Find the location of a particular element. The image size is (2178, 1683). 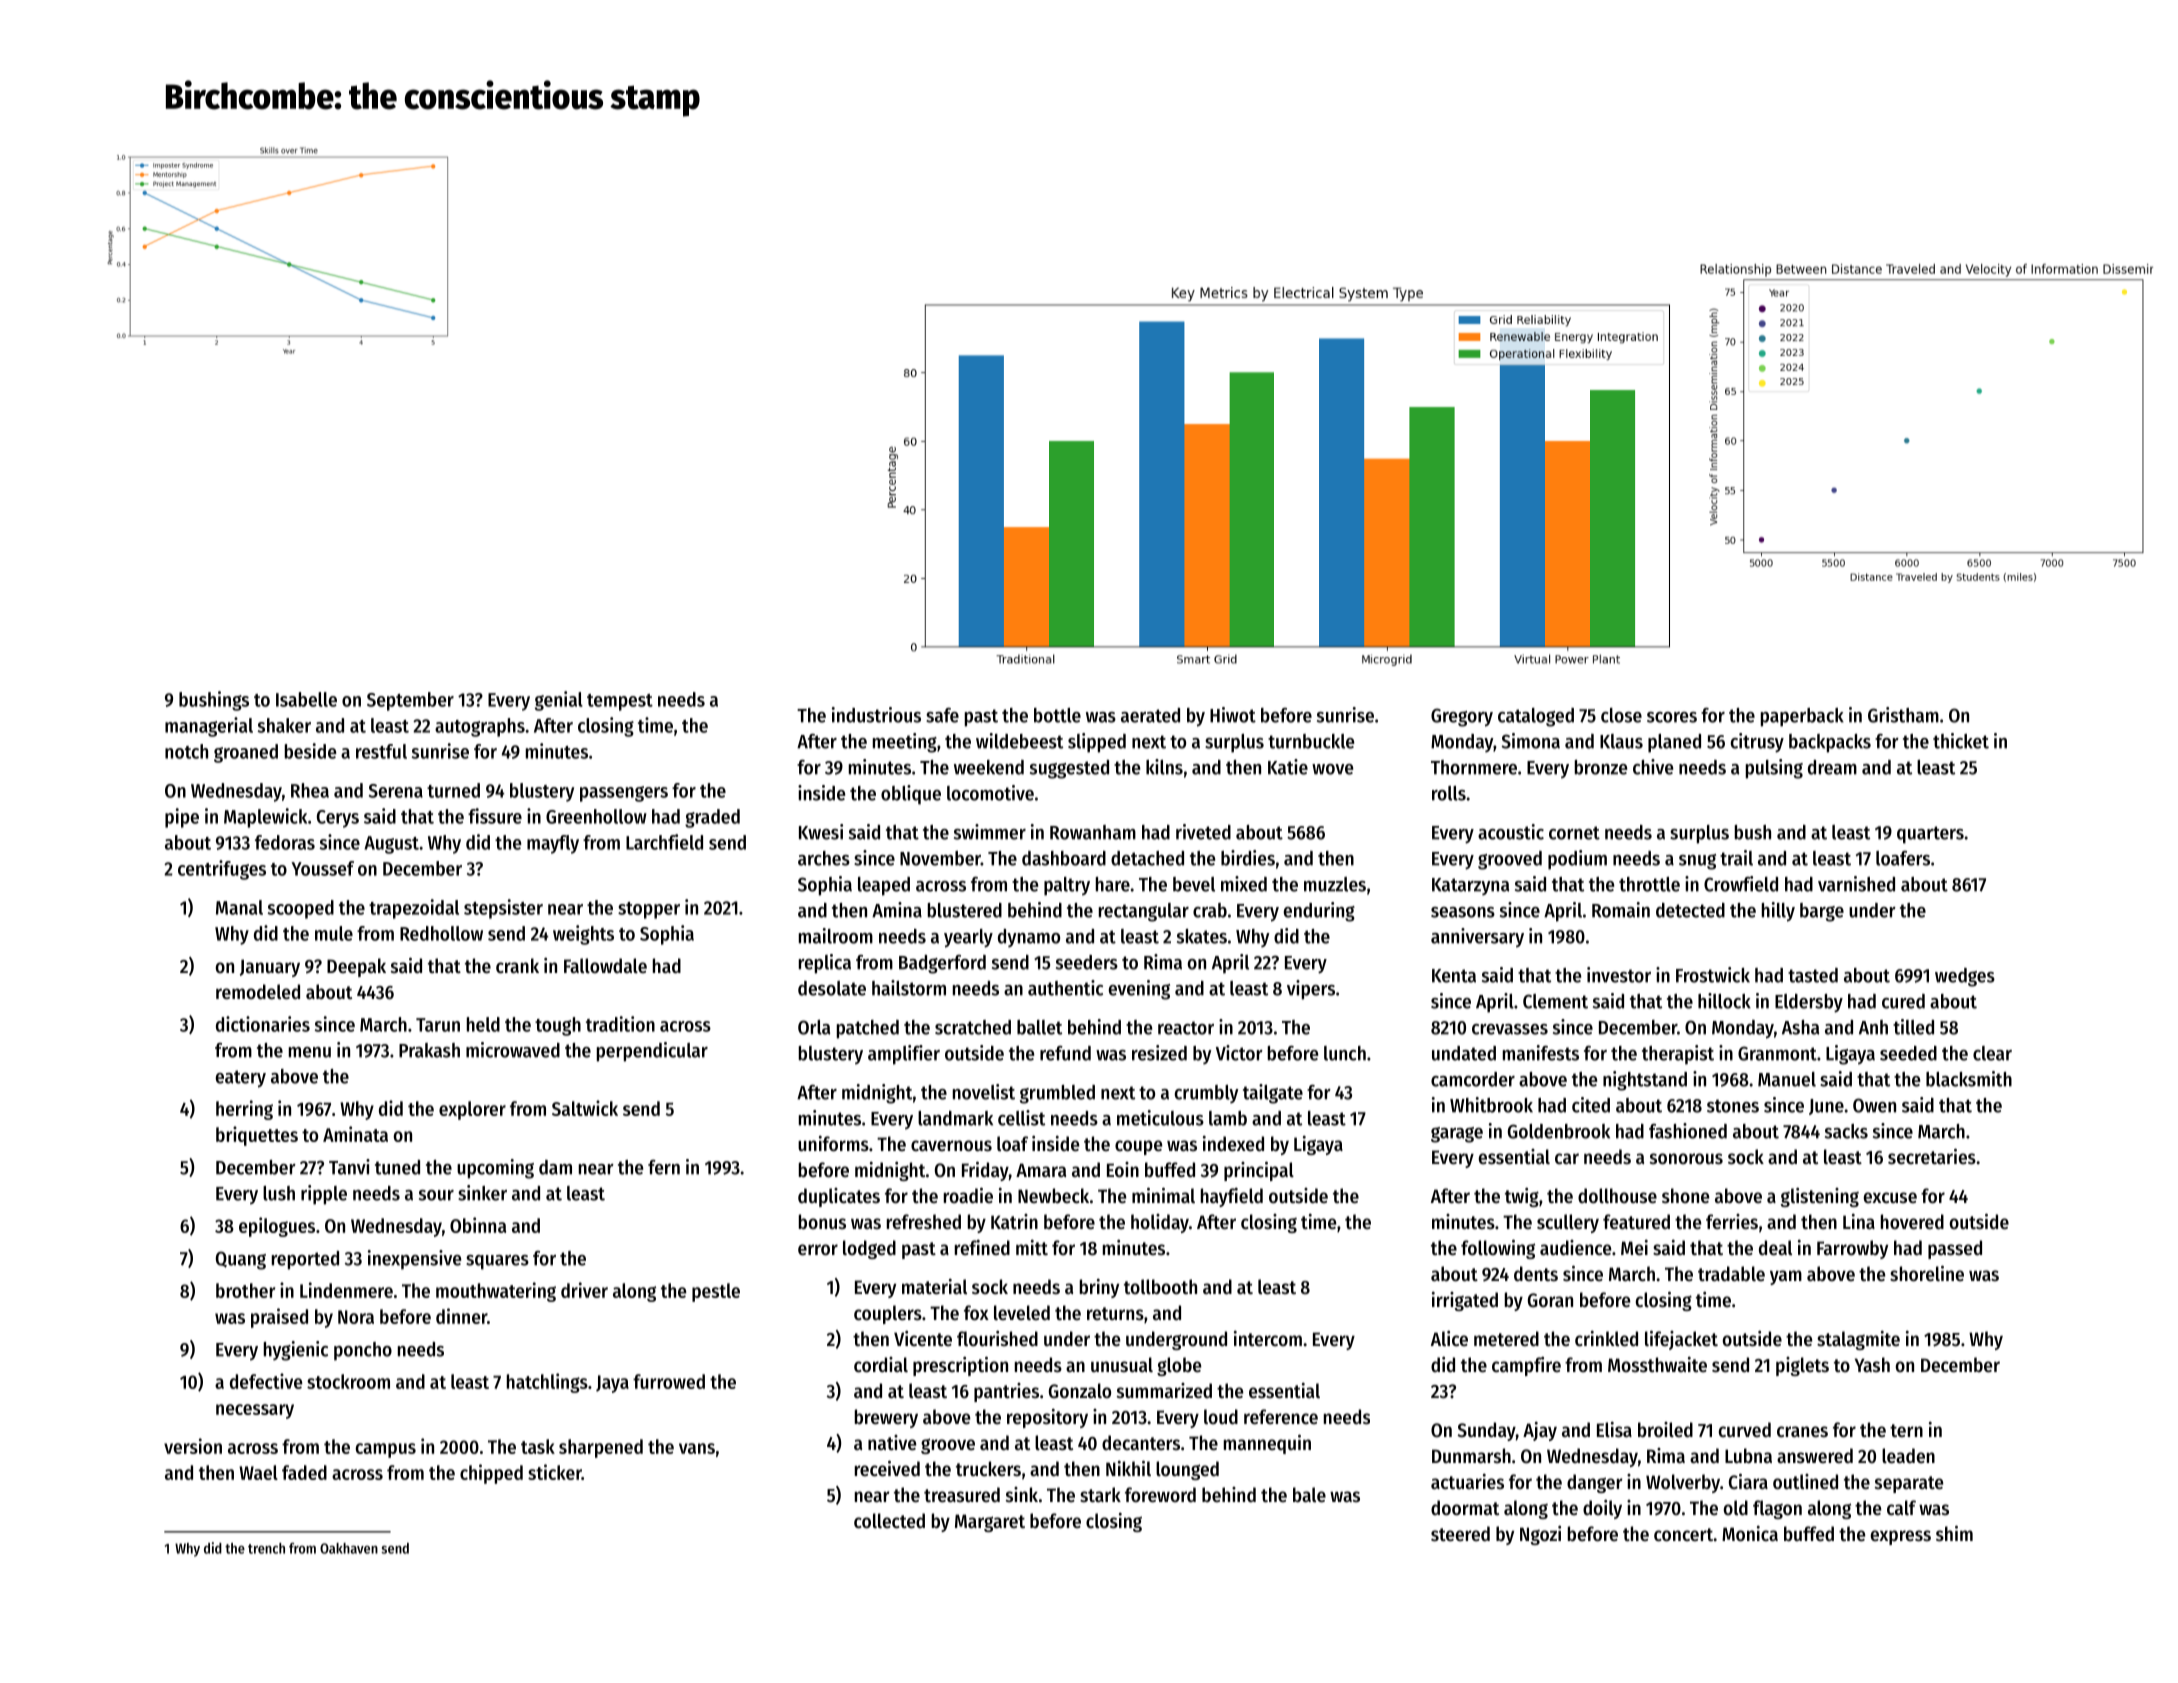

Prakash is located at coordinates (429, 1050).
